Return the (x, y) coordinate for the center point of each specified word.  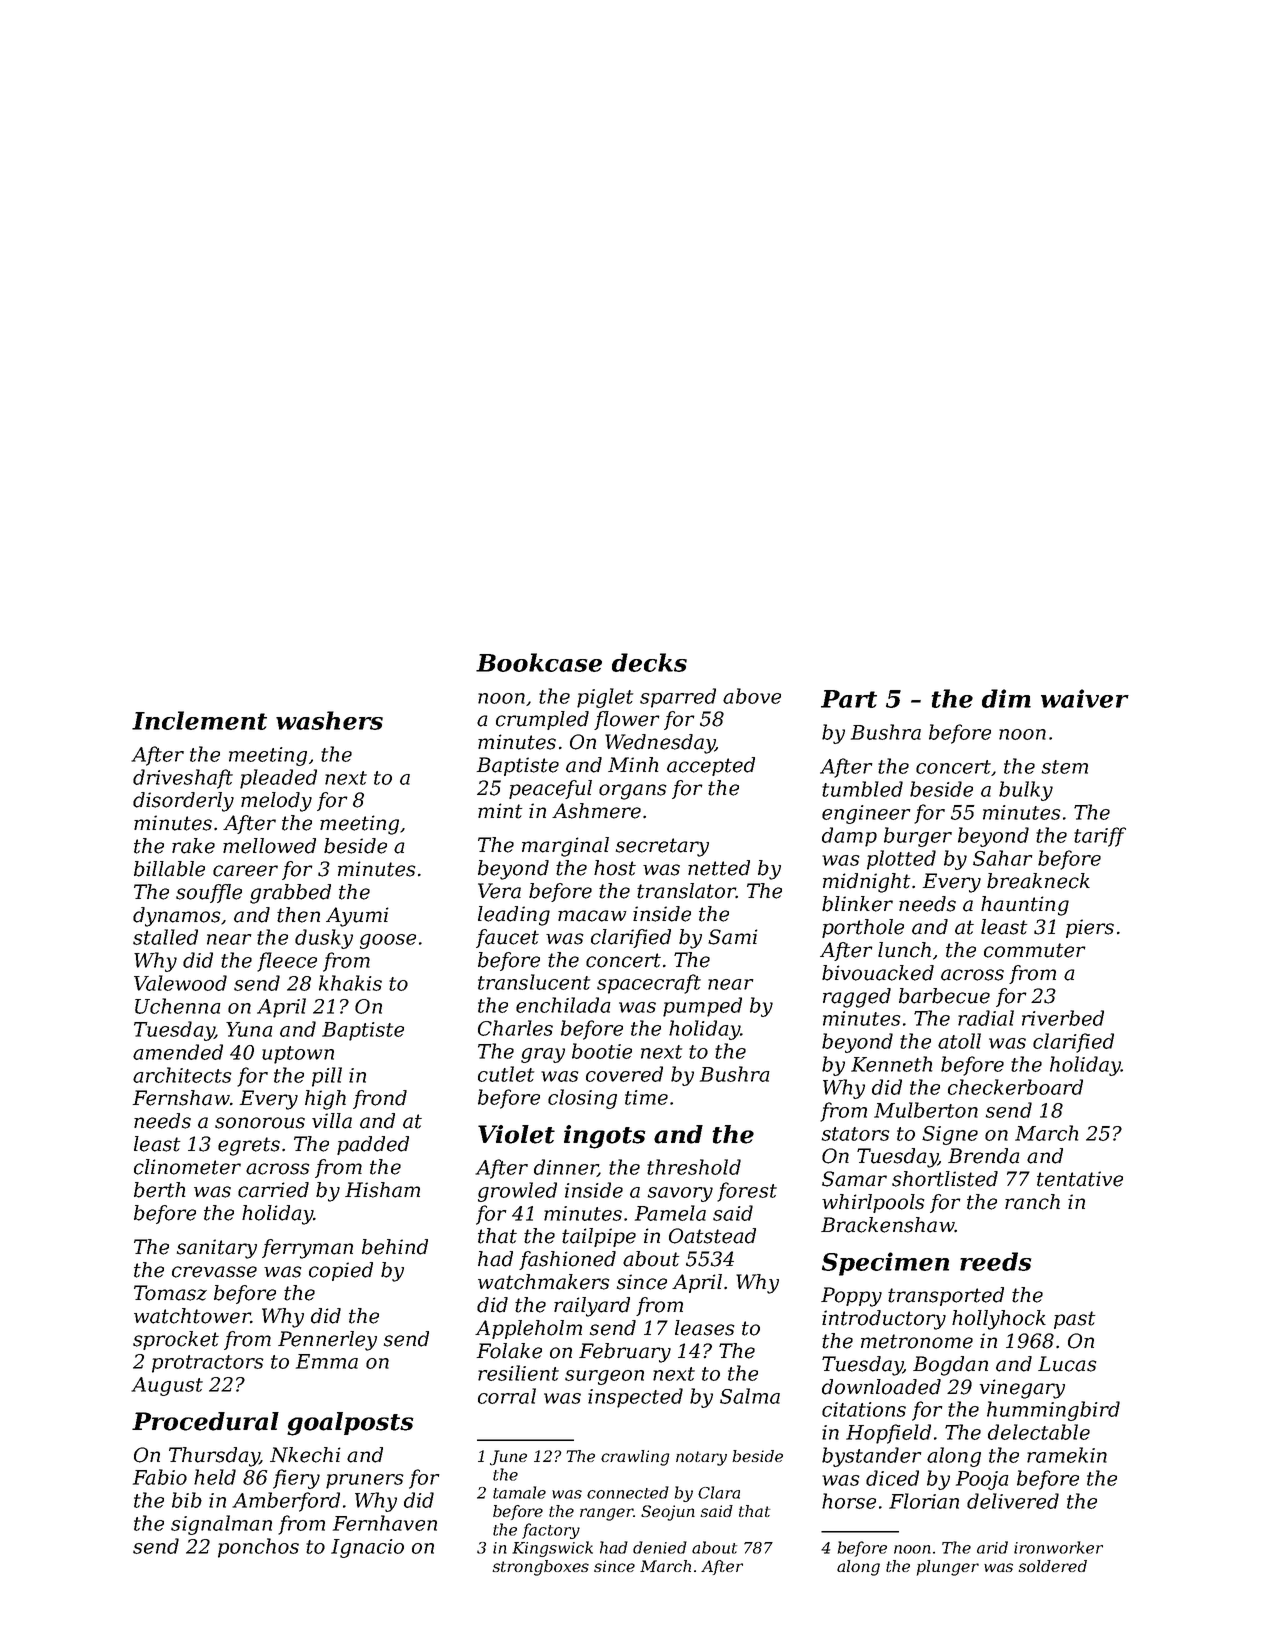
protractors (208, 1364)
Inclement (199, 720)
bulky (1026, 791)
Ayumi (357, 917)
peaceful (550, 789)
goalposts (350, 1424)
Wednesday (660, 744)
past (1074, 1320)
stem (1065, 767)
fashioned (567, 1260)
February (625, 1353)
